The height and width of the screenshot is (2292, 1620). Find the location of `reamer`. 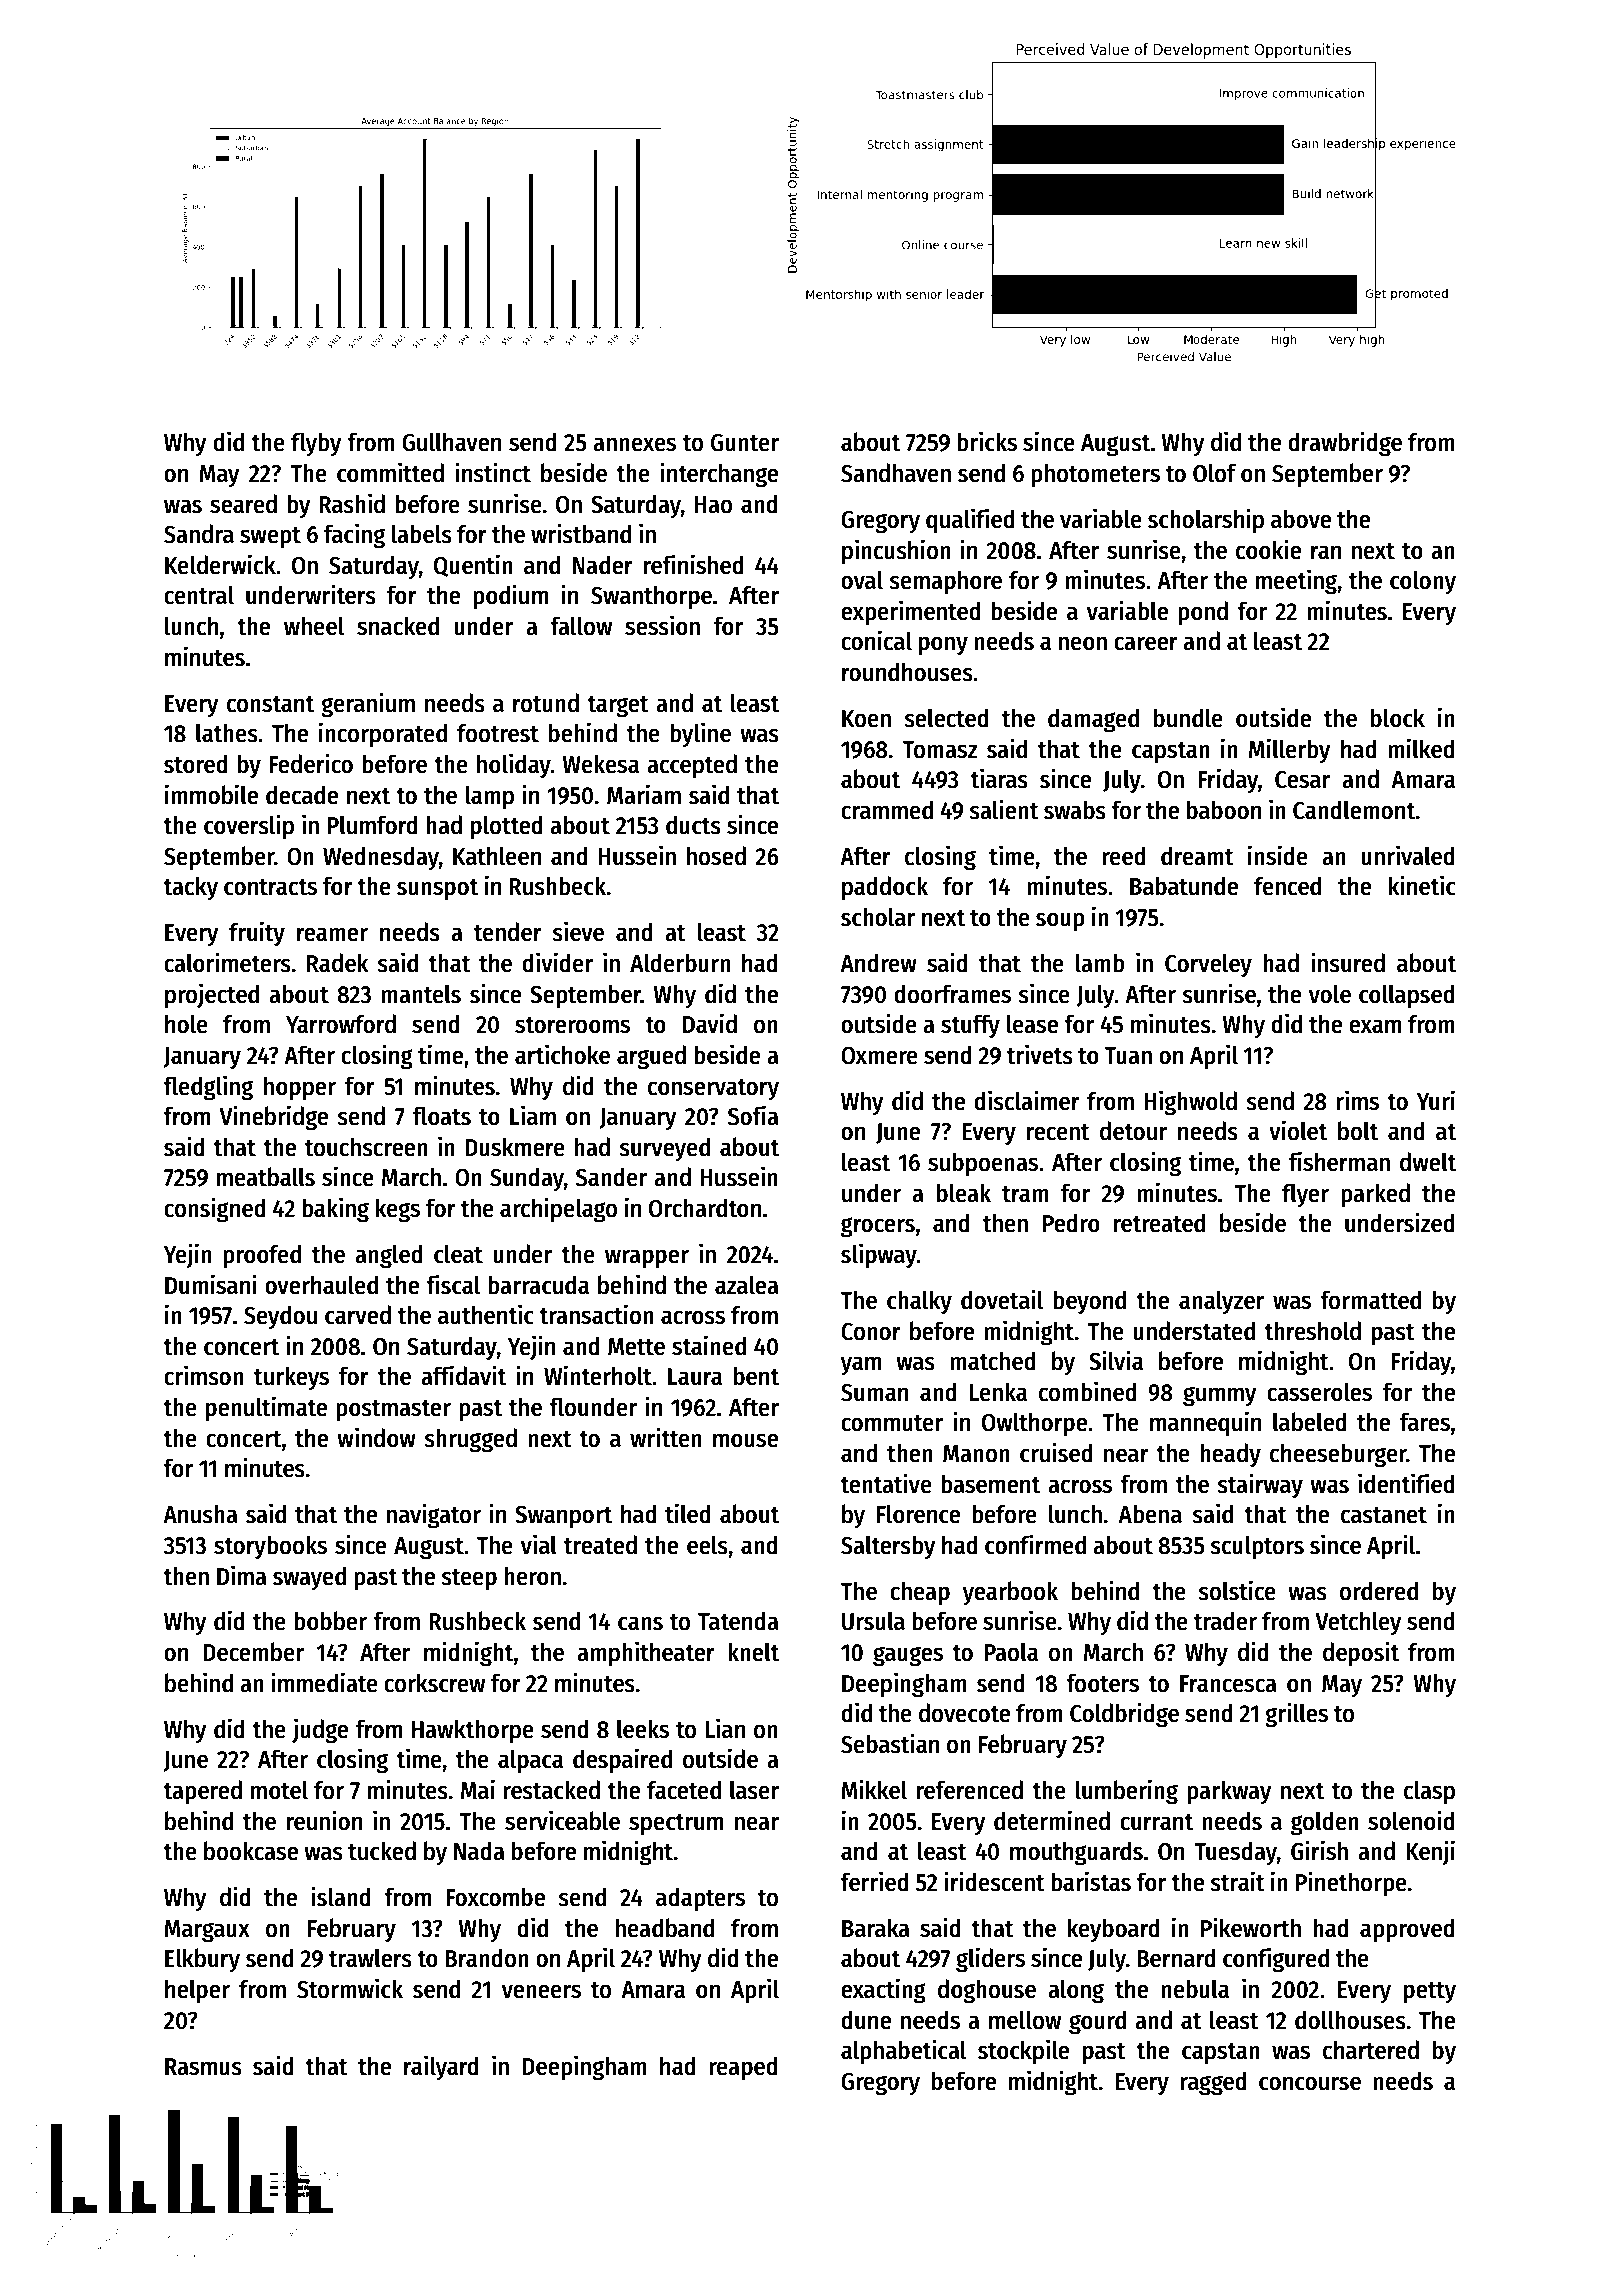

reamer is located at coordinates (332, 934).
